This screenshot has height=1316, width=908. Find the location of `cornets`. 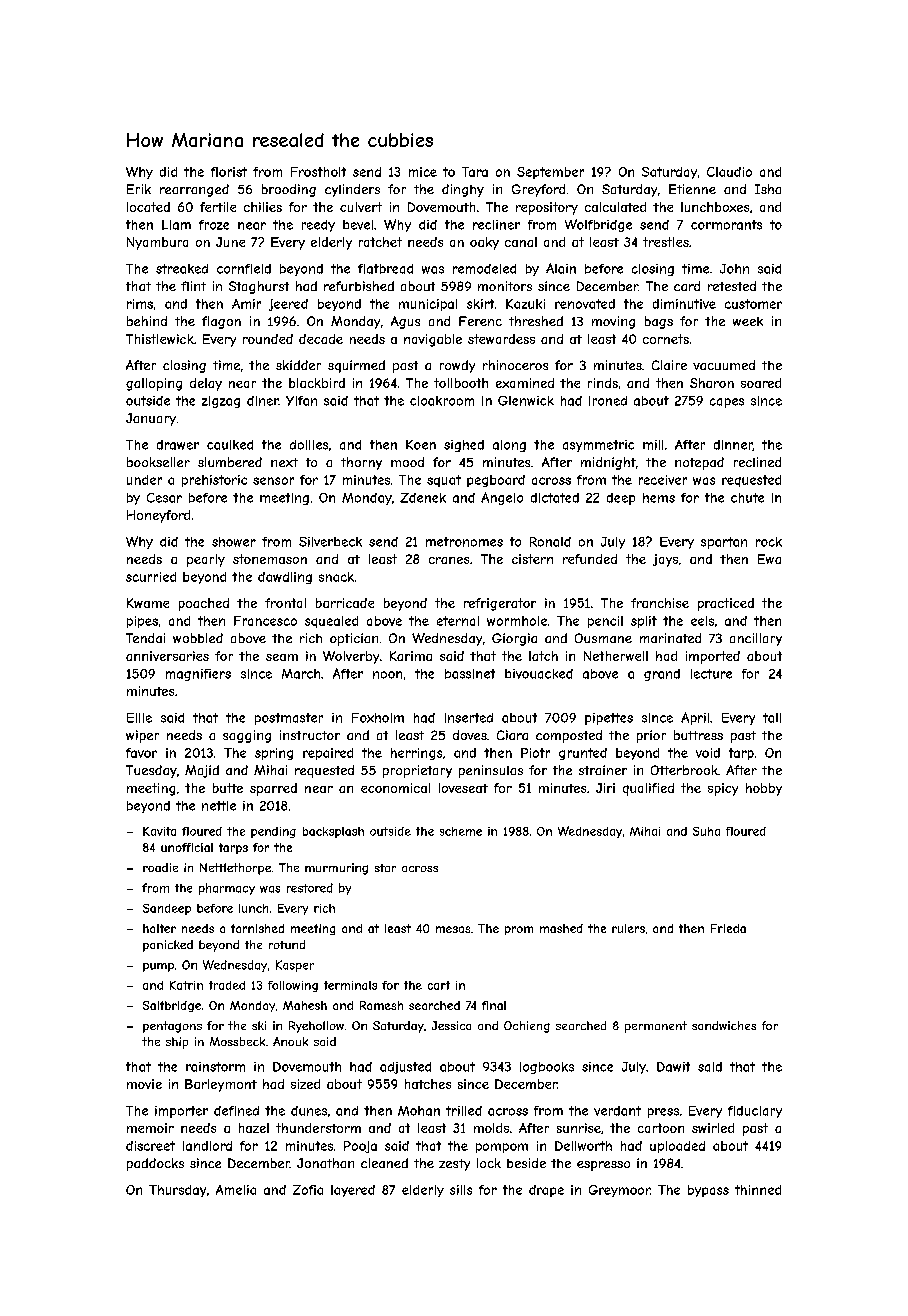

cornets is located at coordinates (666, 339).
